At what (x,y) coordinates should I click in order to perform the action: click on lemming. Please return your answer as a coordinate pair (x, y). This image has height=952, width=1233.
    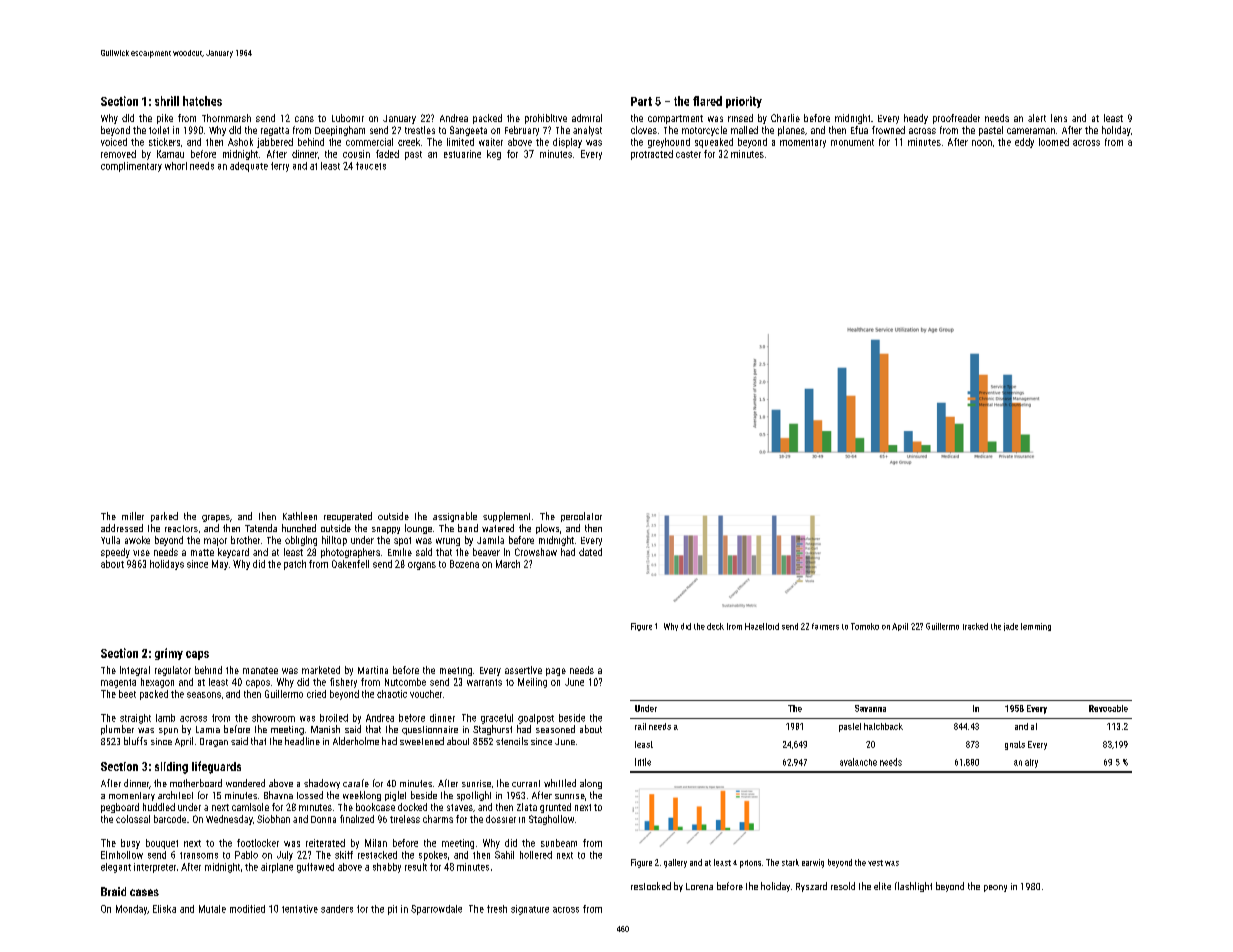
    Looking at the image, I should click on (1036, 627).
